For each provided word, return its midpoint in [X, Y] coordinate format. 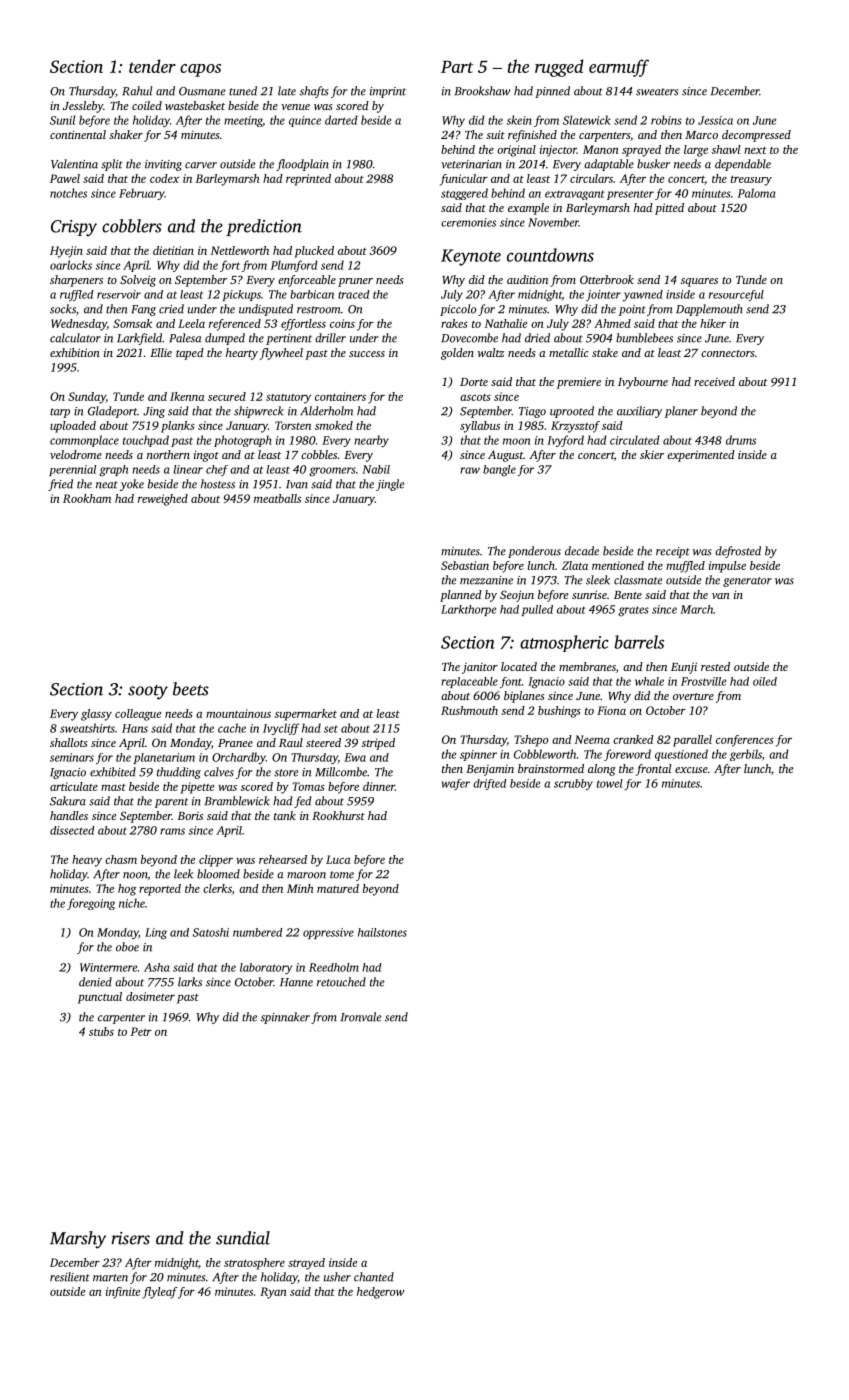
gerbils [746, 755]
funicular [464, 180]
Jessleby [83, 107]
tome [342, 875]
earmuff [619, 68]
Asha [157, 967]
